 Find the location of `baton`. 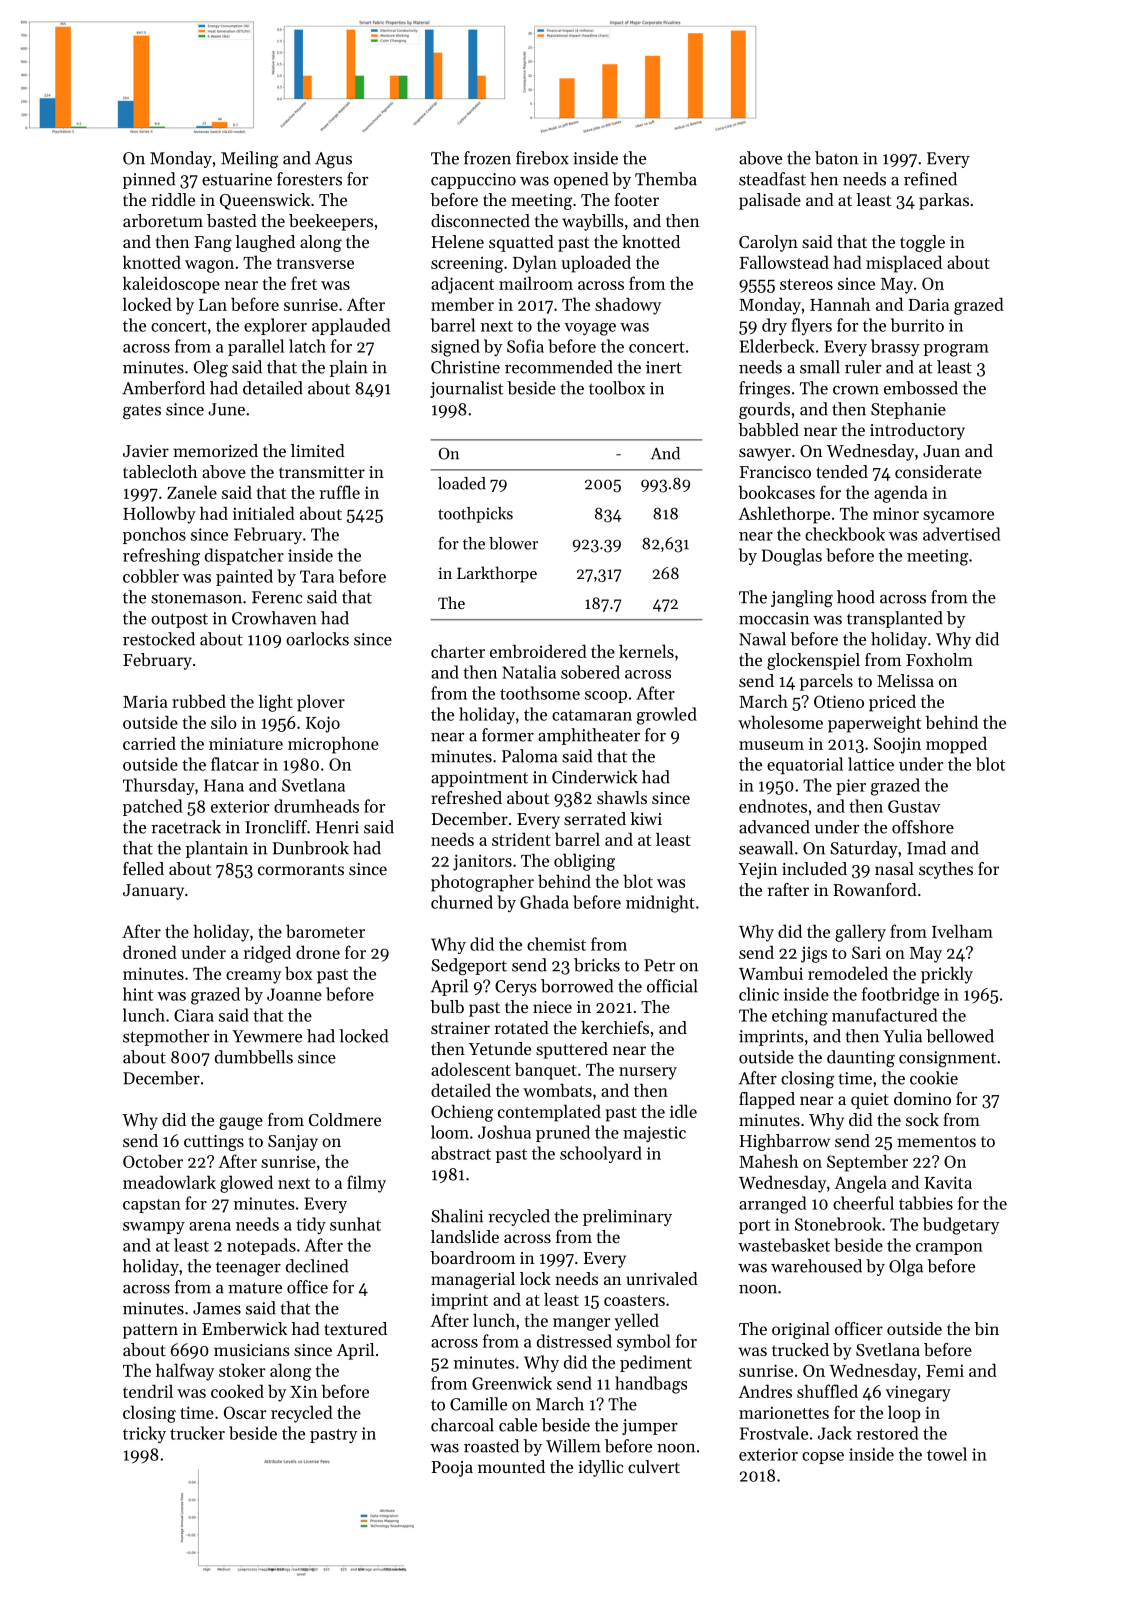

baton is located at coordinates (836, 158).
